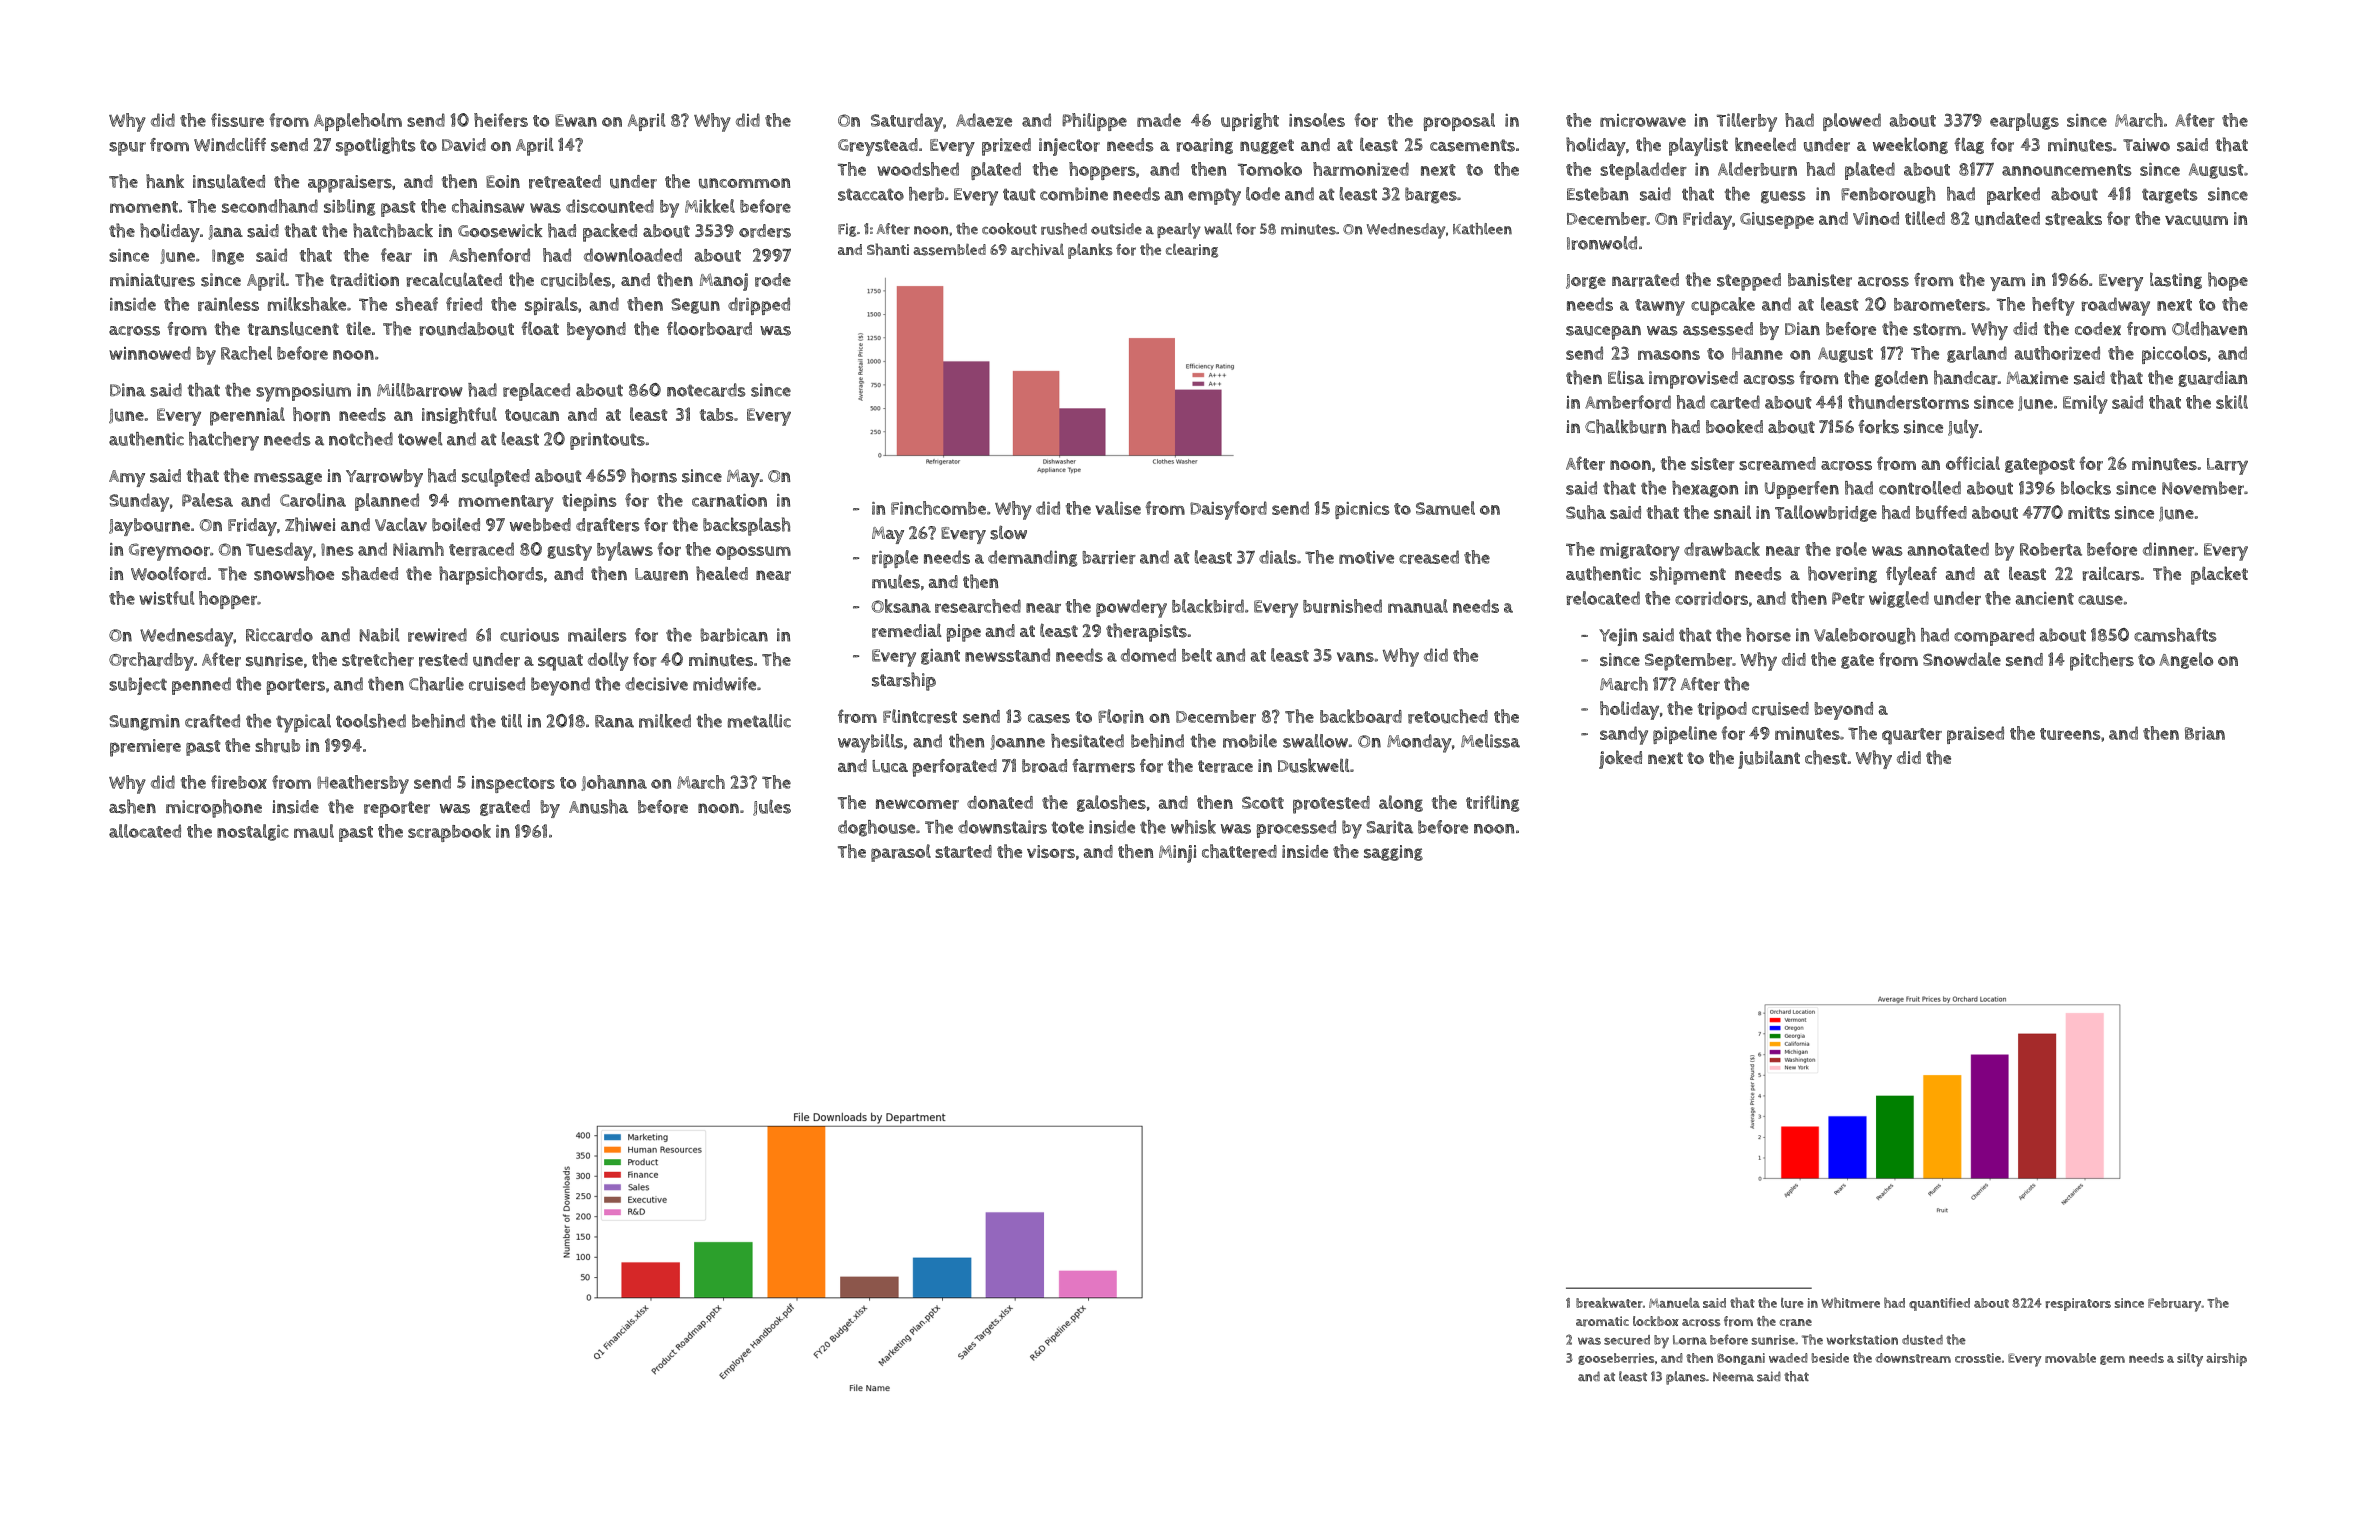 The height and width of the document is (1525, 2357). What do you see at coordinates (878, 147) in the document?
I see `Greystead` at bounding box center [878, 147].
